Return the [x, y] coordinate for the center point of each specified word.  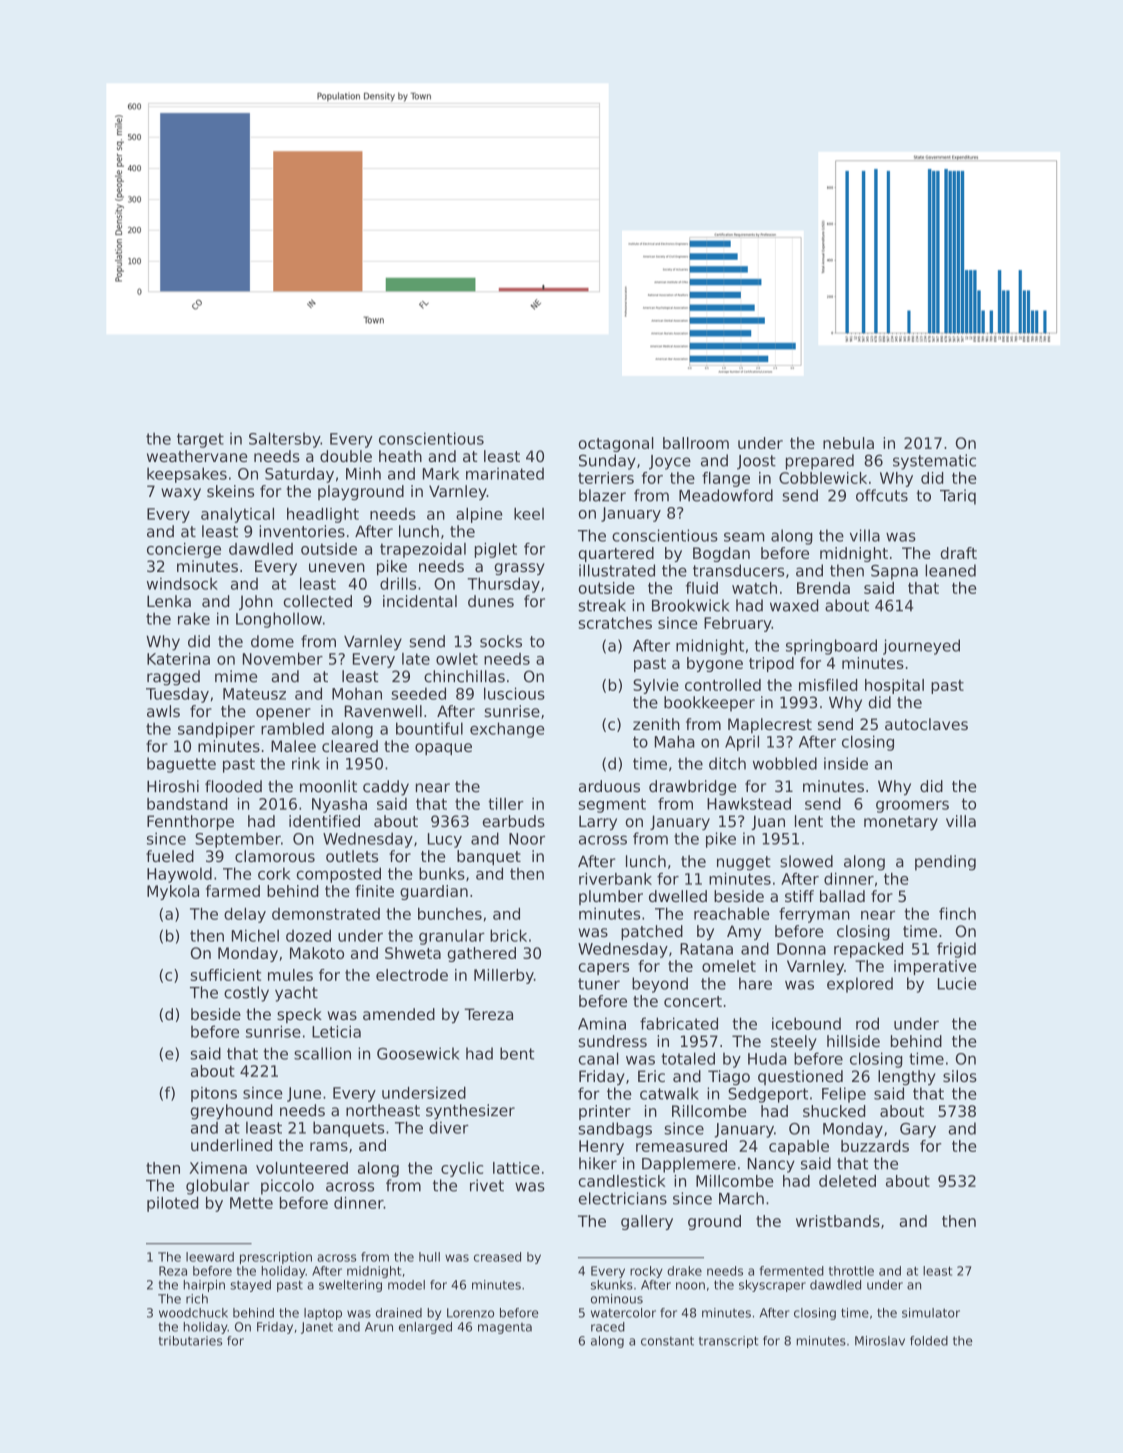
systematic [934, 462]
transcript [728, 1342]
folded [929, 1341]
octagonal [615, 444]
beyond [660, 985]
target [200, 440]
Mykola [173, 892]
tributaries [190, 1341]
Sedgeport [768, 1095]
